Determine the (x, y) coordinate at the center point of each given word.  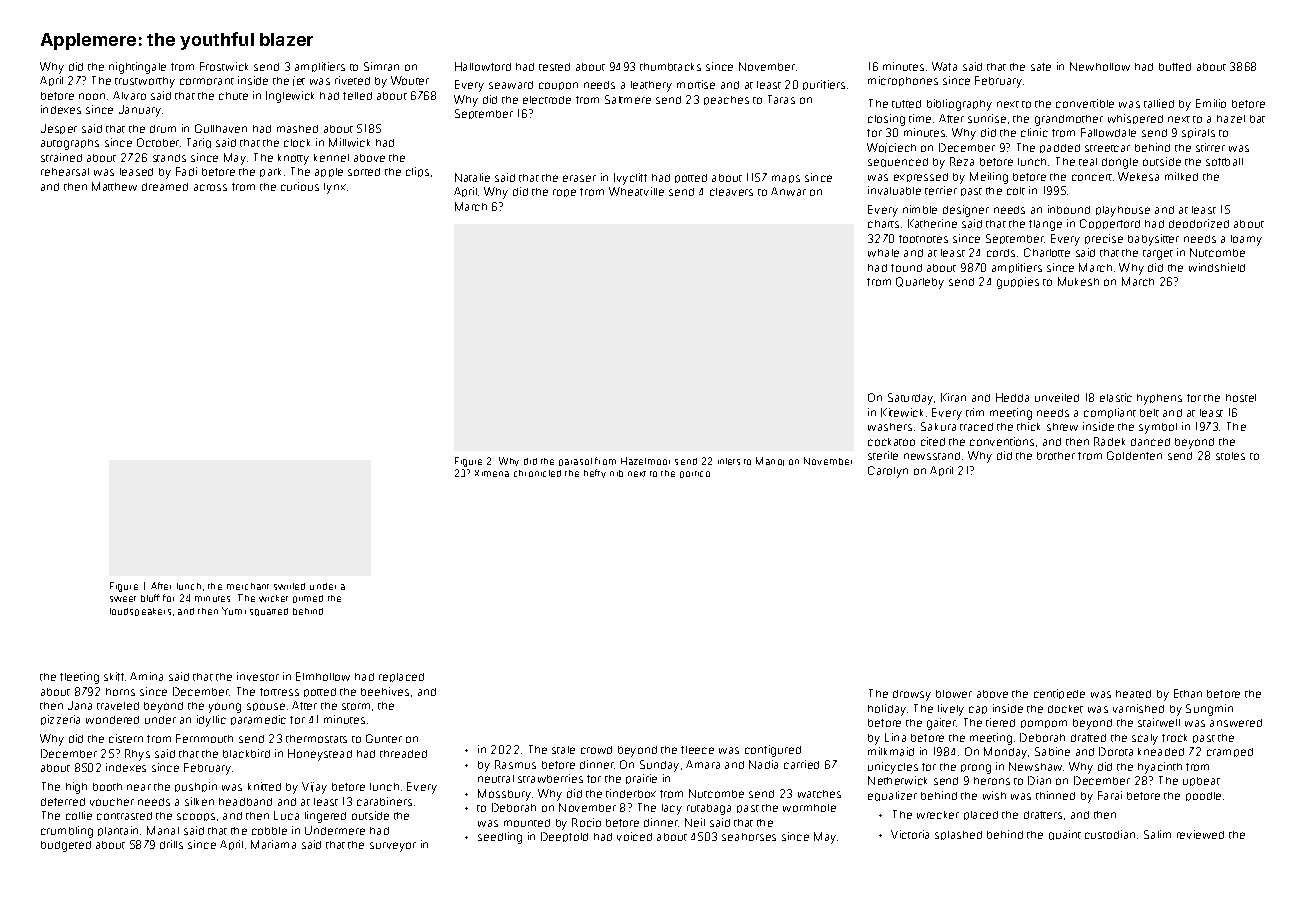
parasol (575, 462)
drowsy (912, 695)
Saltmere (628, 99)
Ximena (492, 473)
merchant (248, 586)
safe (1041, 67)
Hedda (1012, 397)
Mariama (273, 844)
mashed (297, 129)
